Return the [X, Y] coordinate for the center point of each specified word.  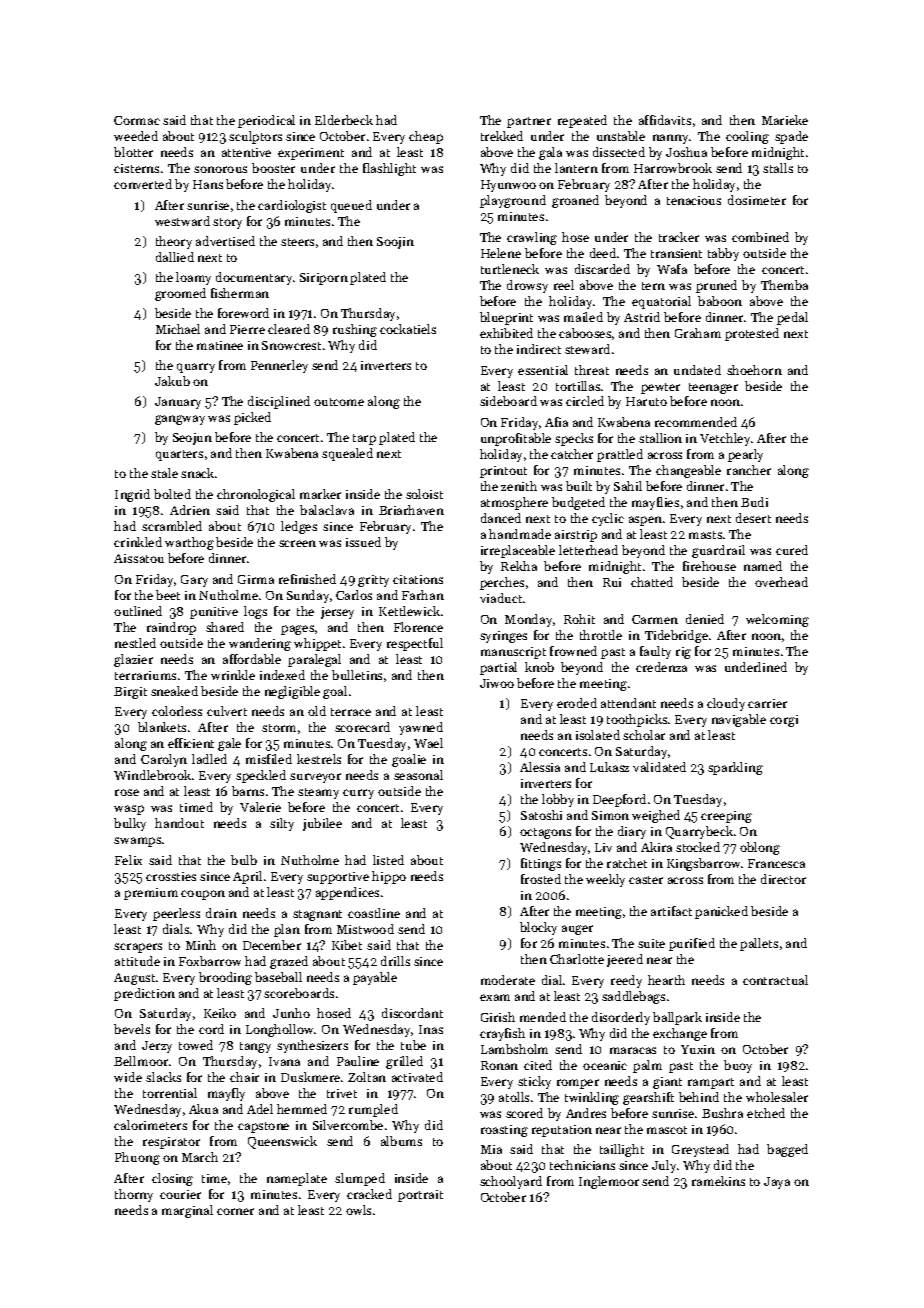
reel [564, 285]
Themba [784, 285]
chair [244, 1077]
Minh [201, 945]
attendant [628, 703]
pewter [660, 388]
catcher [572, 454]
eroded [577, 703]
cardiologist [292, 206]
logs [255, 612]
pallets [759, 944]
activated [417, 1077]
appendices [347, 893]
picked [252, 418]
